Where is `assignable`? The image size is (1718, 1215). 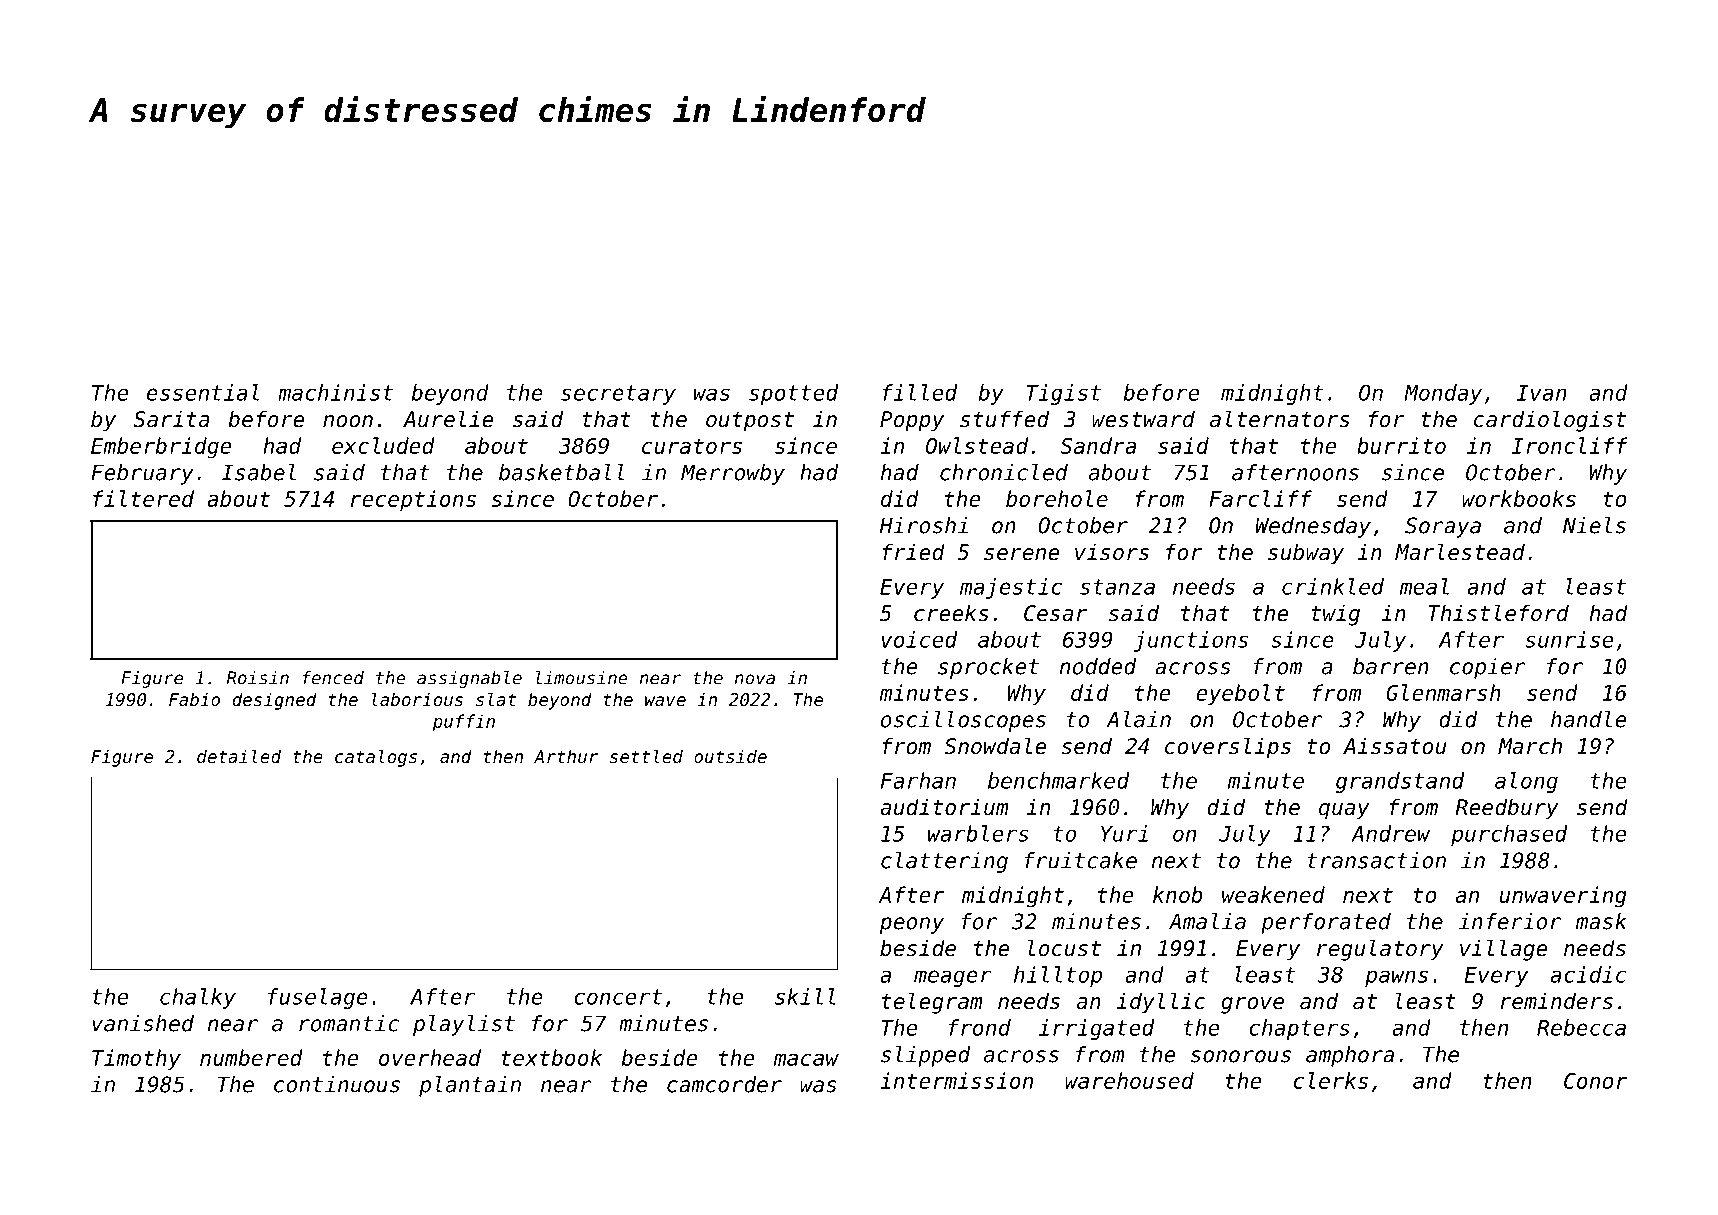 assignable is located at coordinates (469, 679).
